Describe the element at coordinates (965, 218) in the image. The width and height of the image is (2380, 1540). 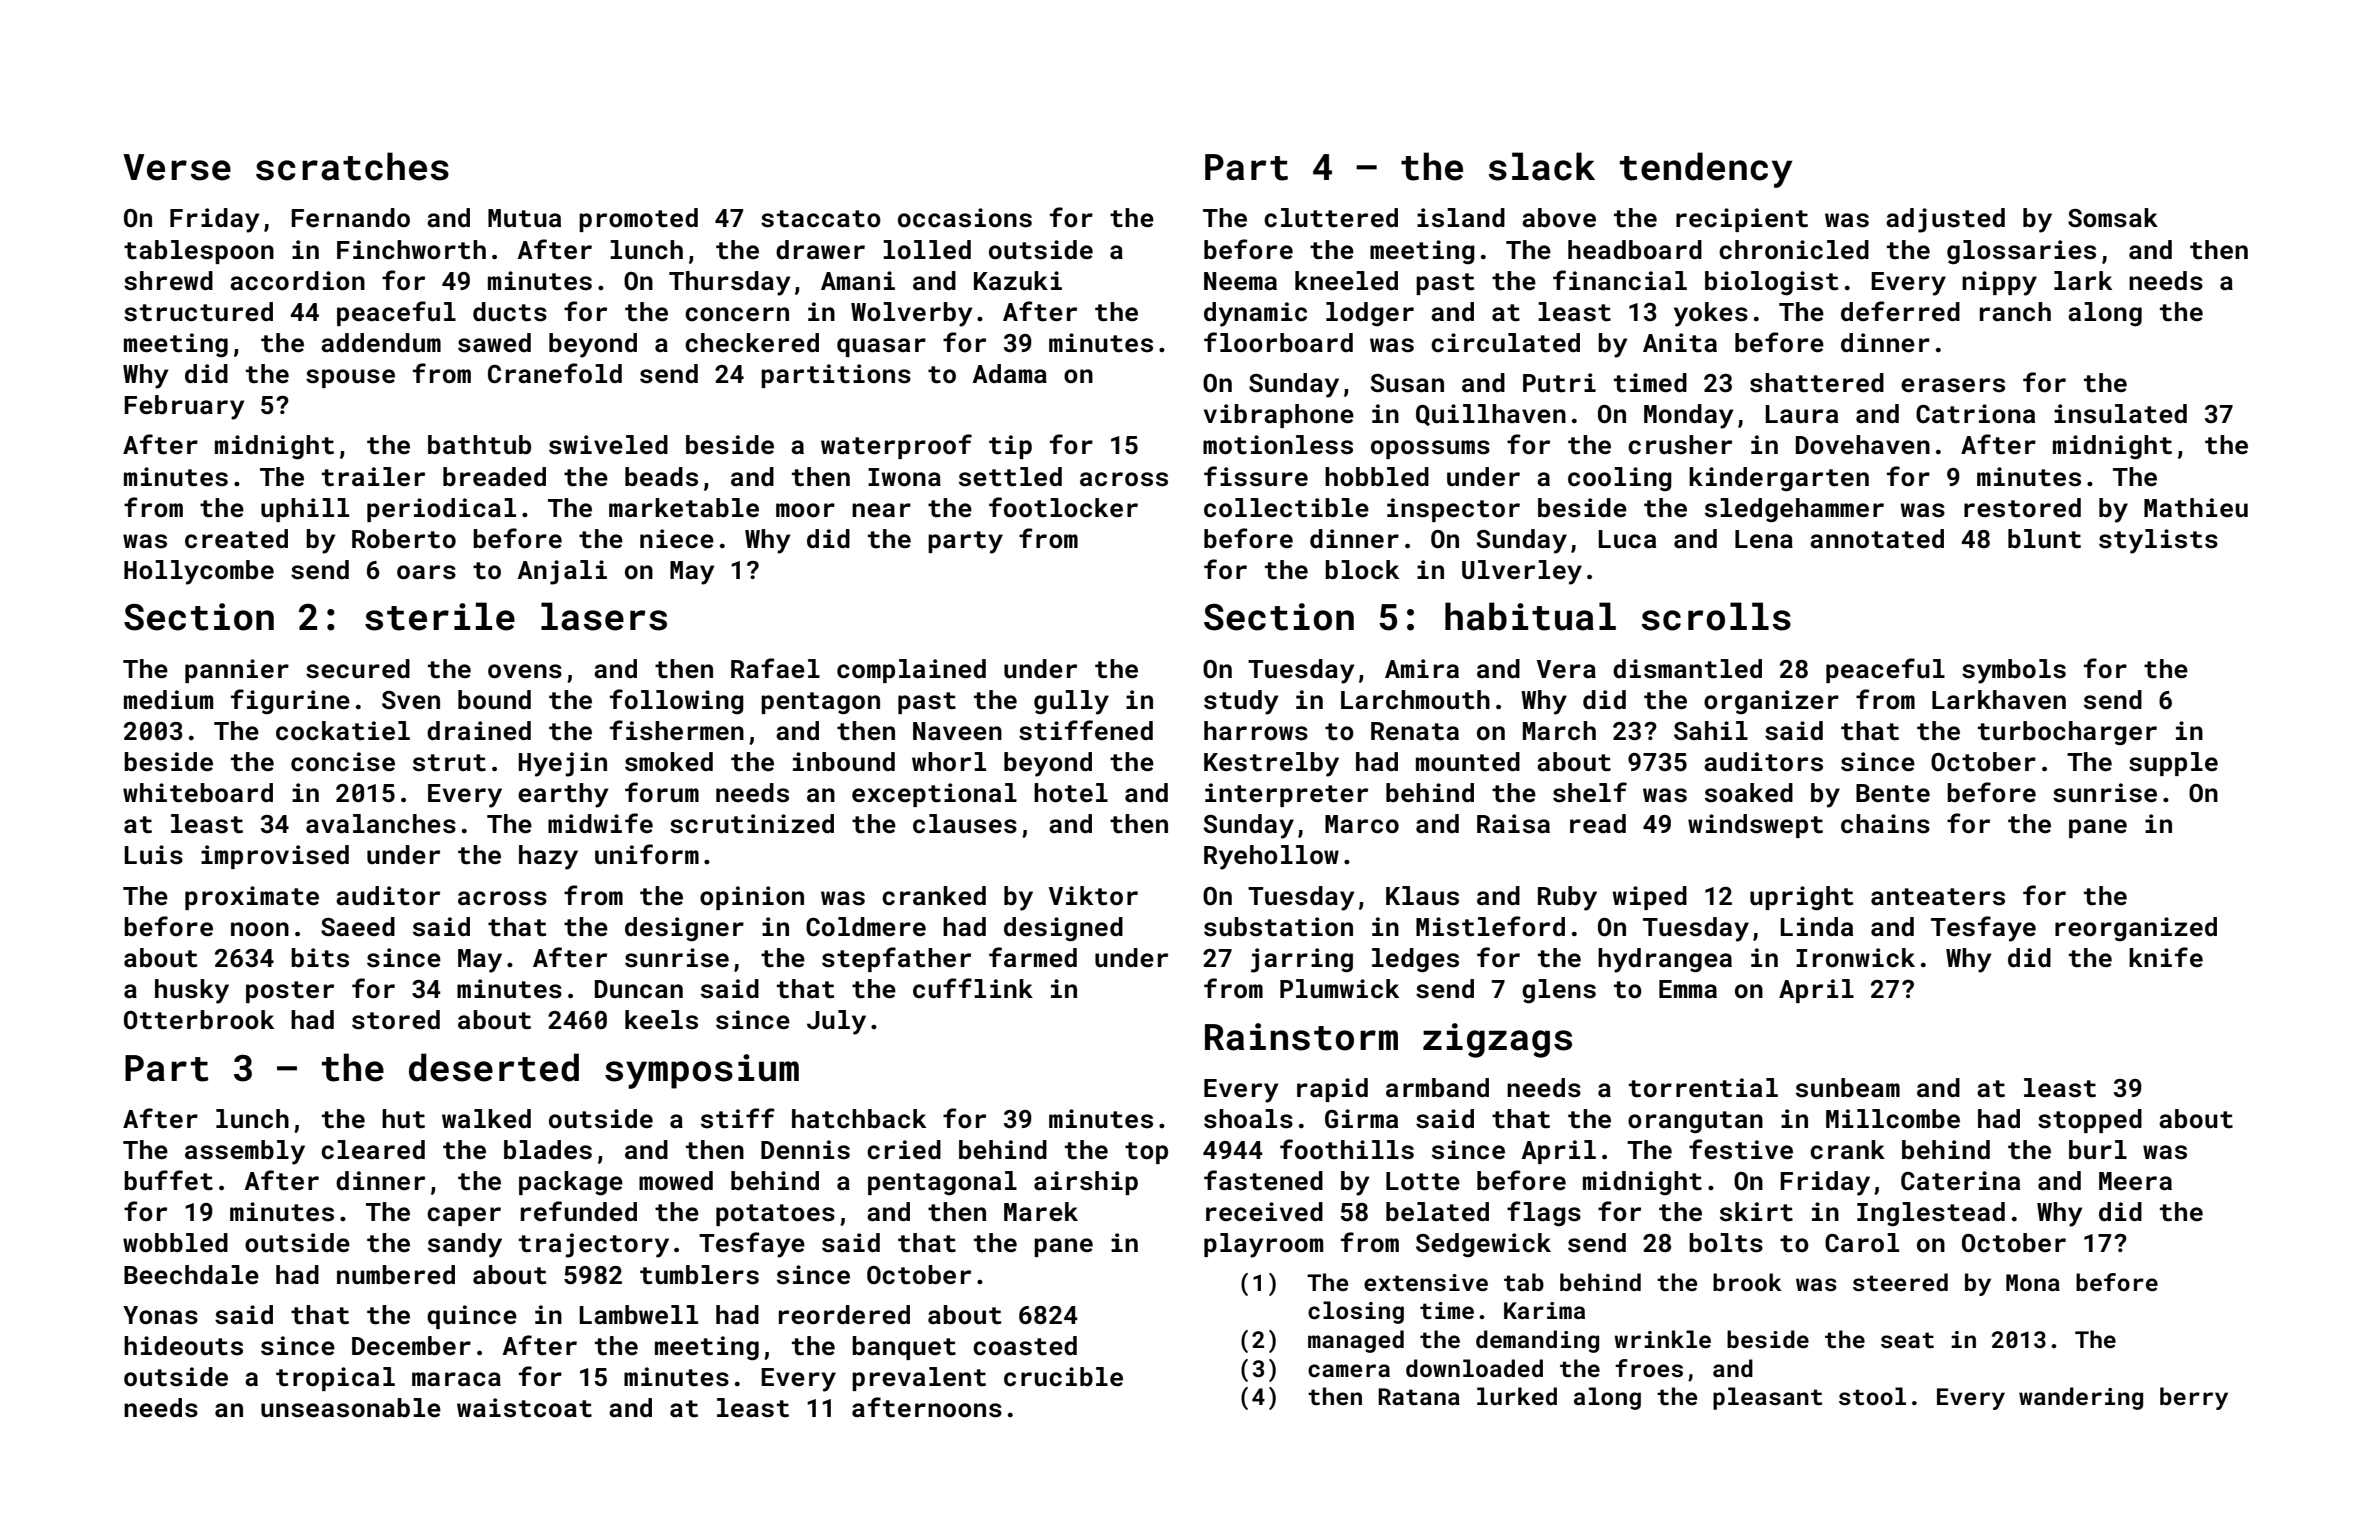
I see `occasions` at that location.
